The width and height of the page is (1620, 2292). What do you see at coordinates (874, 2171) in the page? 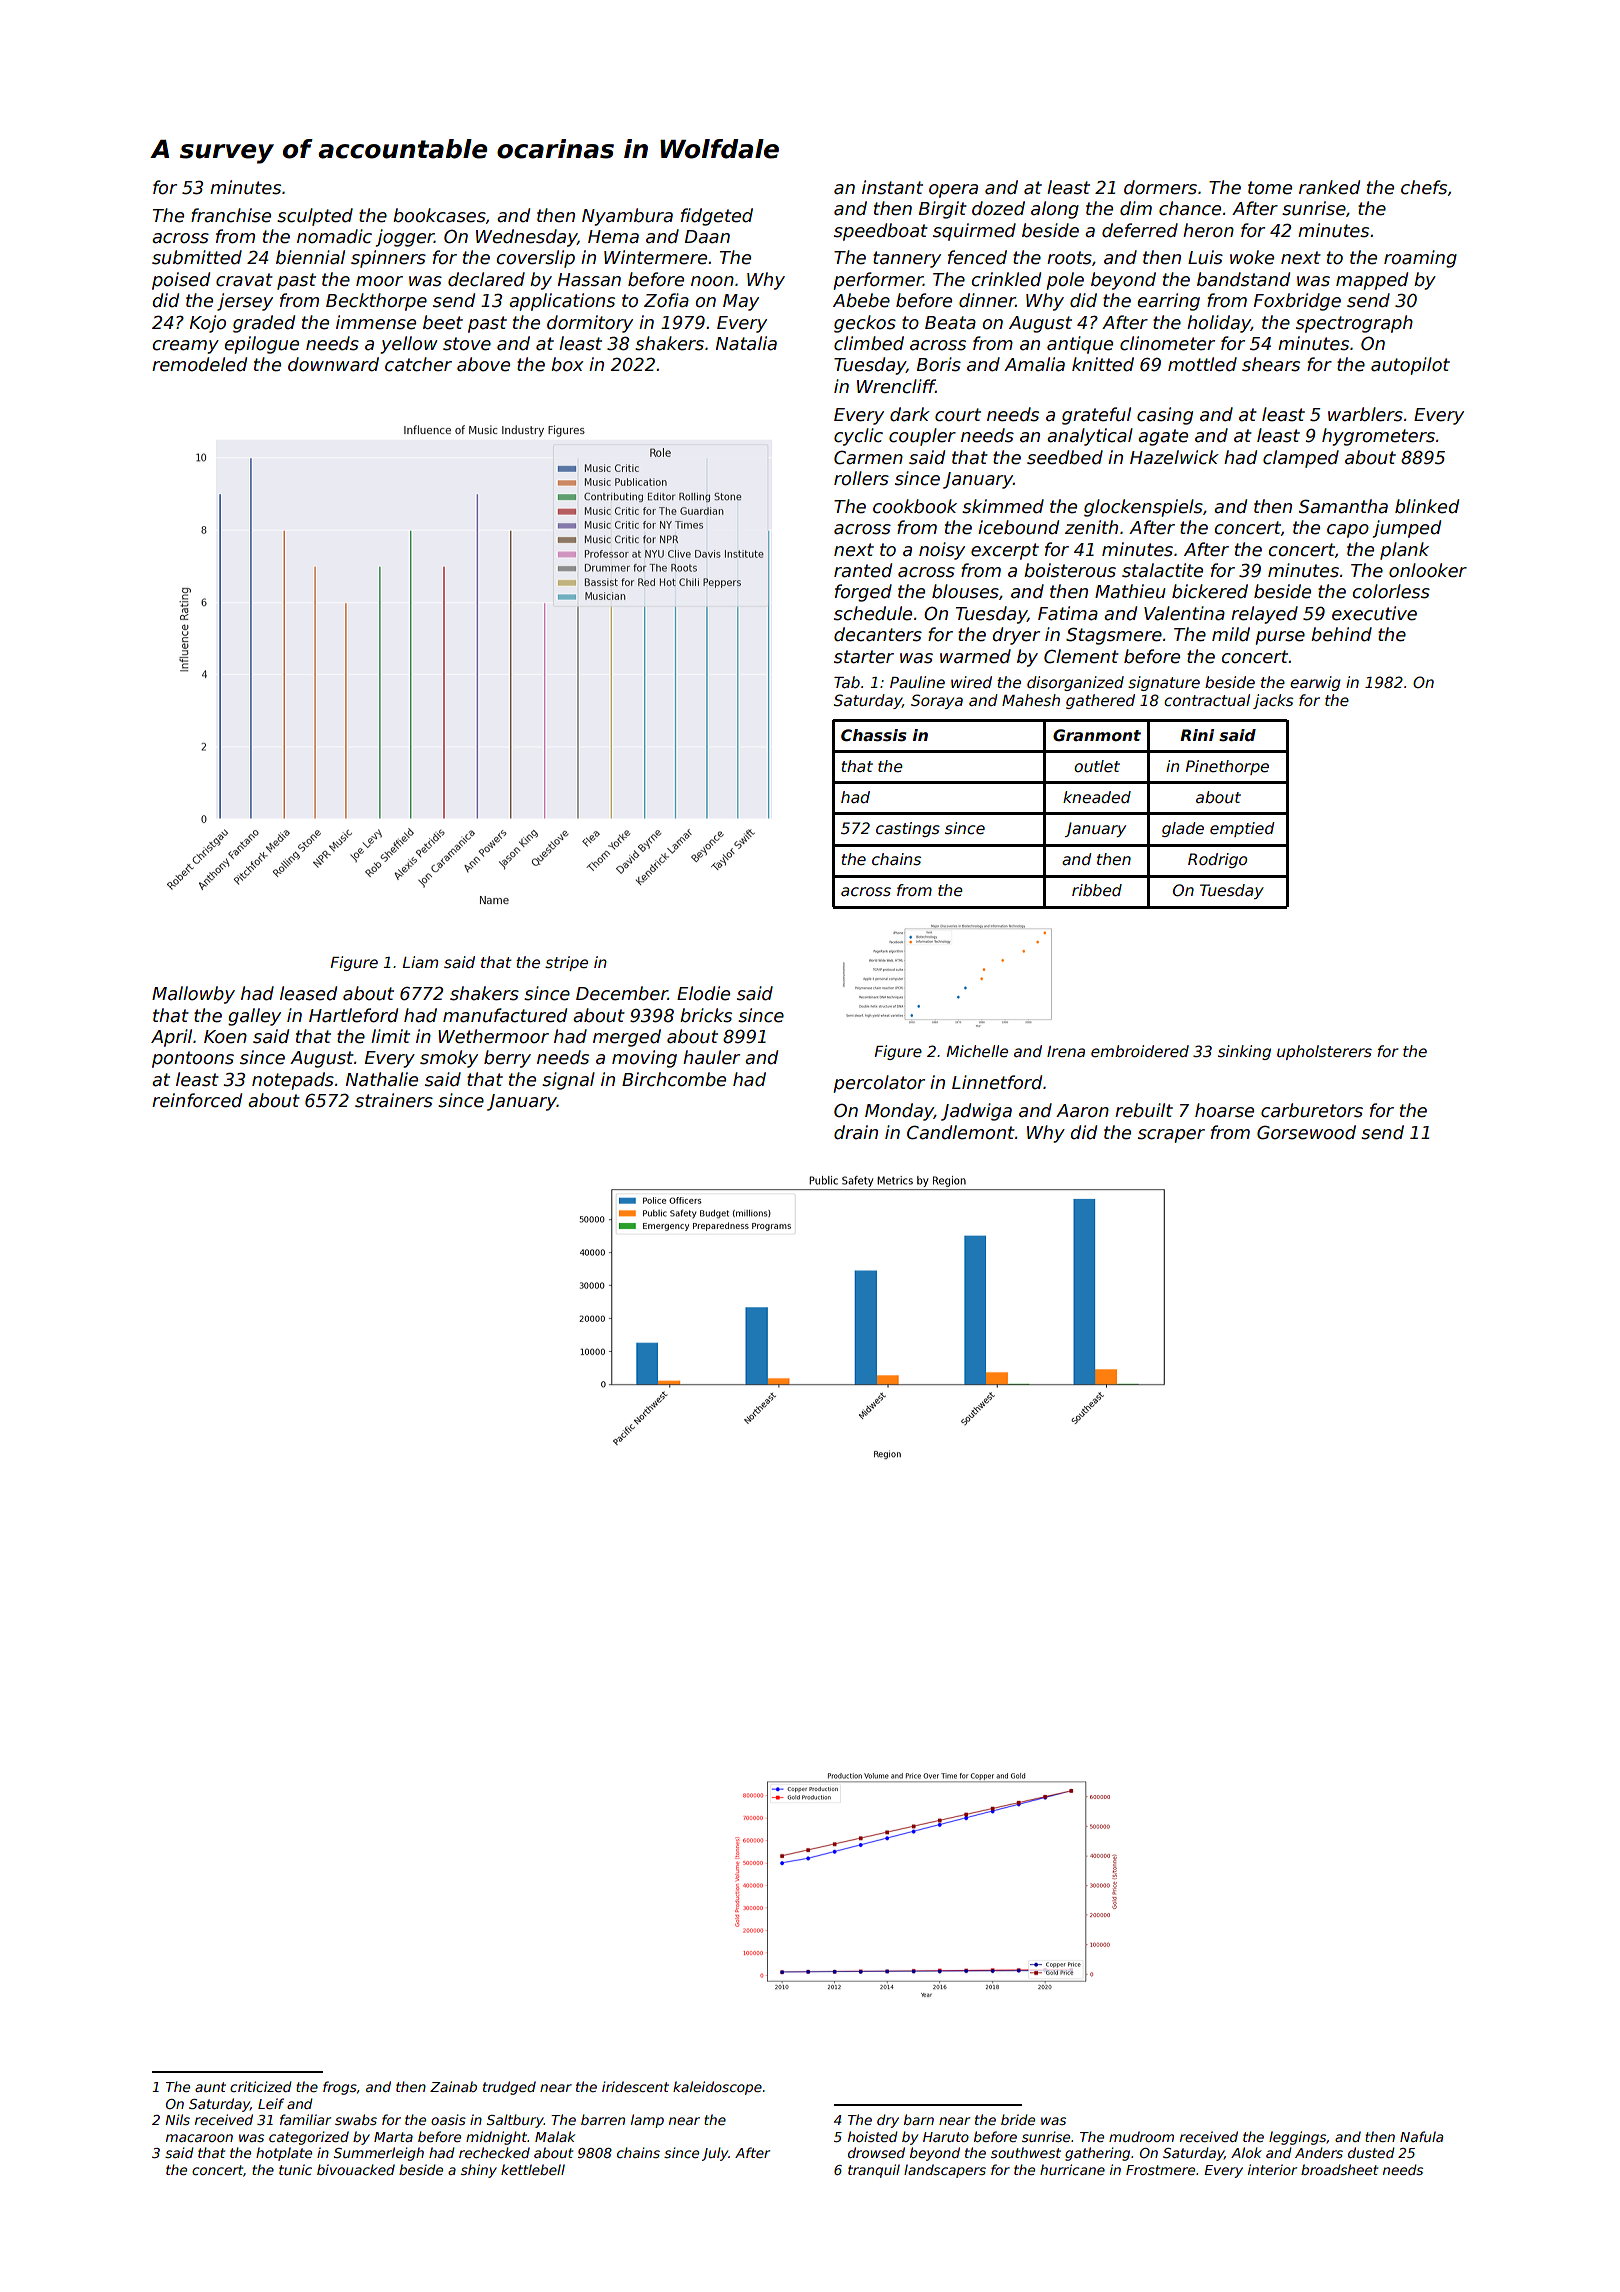
I see `tranquil` at bounding box center [874, 2171].
